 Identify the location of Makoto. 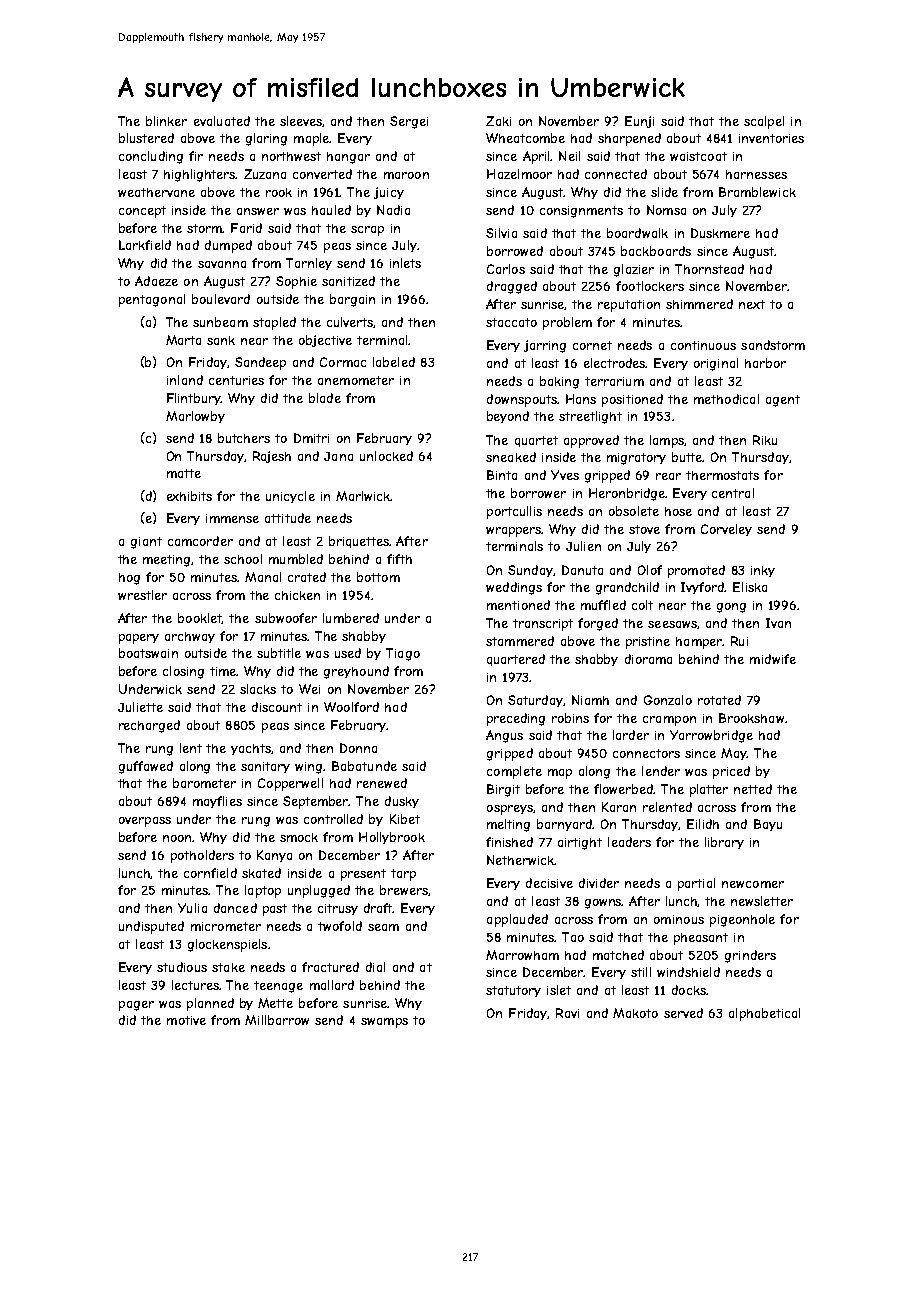
(635, 1013).
